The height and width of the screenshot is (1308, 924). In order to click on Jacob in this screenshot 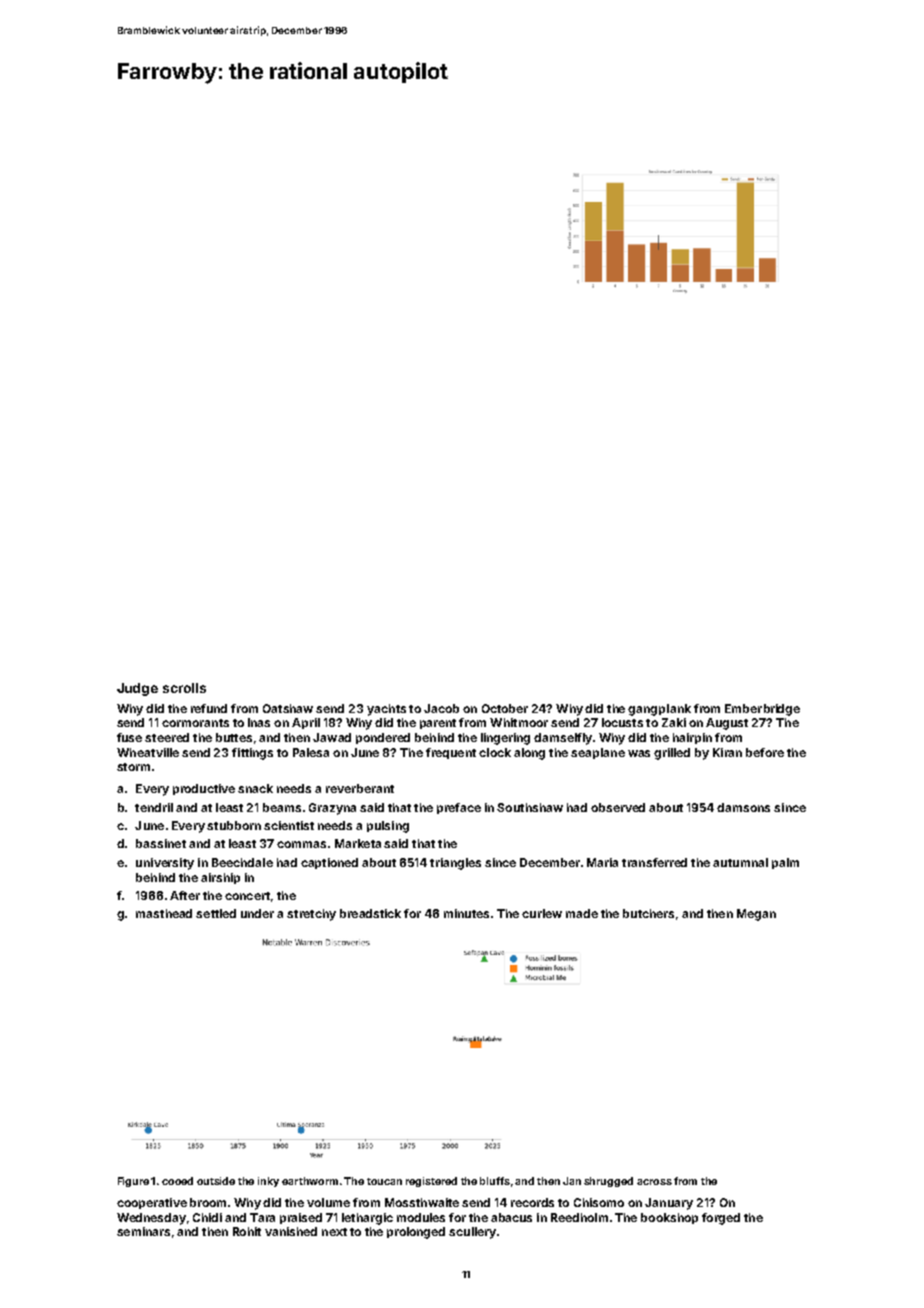, I will do `click(441, 708)`.
